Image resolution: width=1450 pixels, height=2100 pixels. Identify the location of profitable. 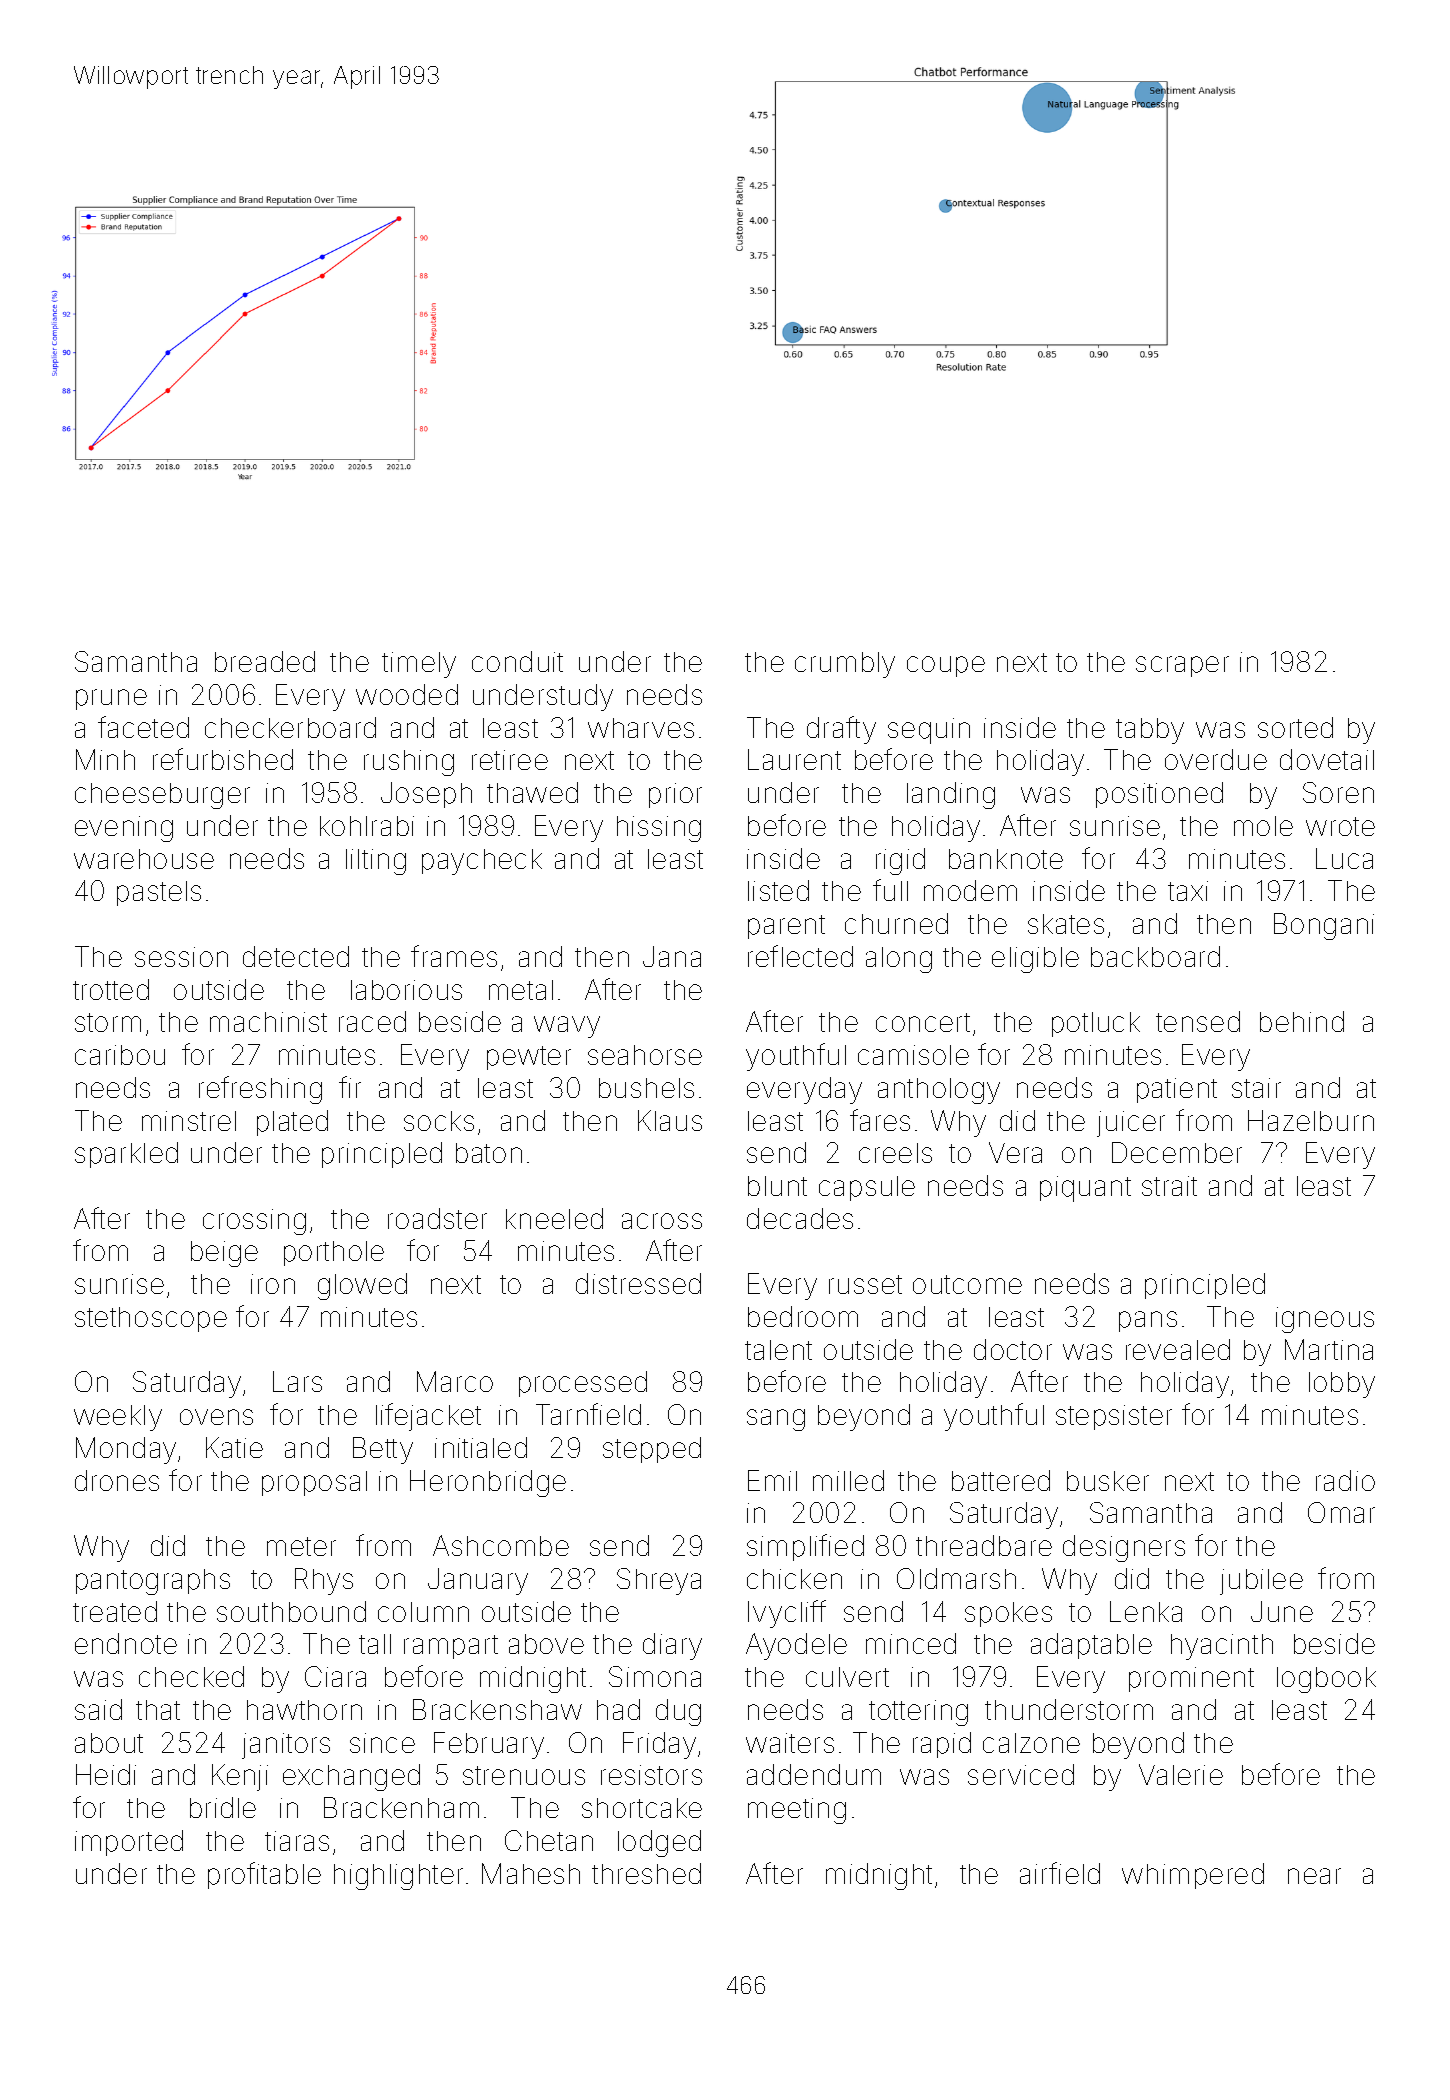
(264, 1875).
